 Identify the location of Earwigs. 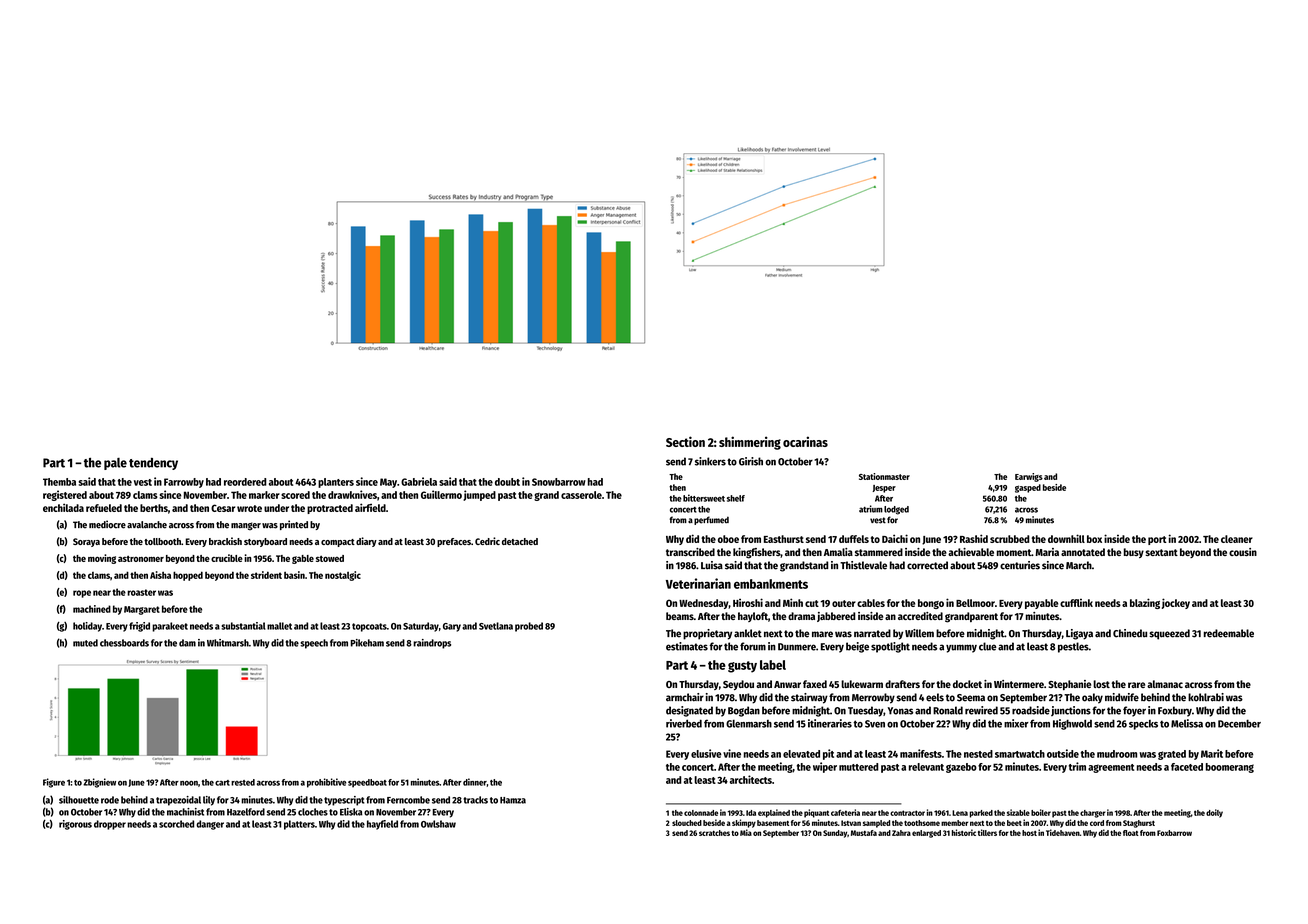
(1029, 477).
